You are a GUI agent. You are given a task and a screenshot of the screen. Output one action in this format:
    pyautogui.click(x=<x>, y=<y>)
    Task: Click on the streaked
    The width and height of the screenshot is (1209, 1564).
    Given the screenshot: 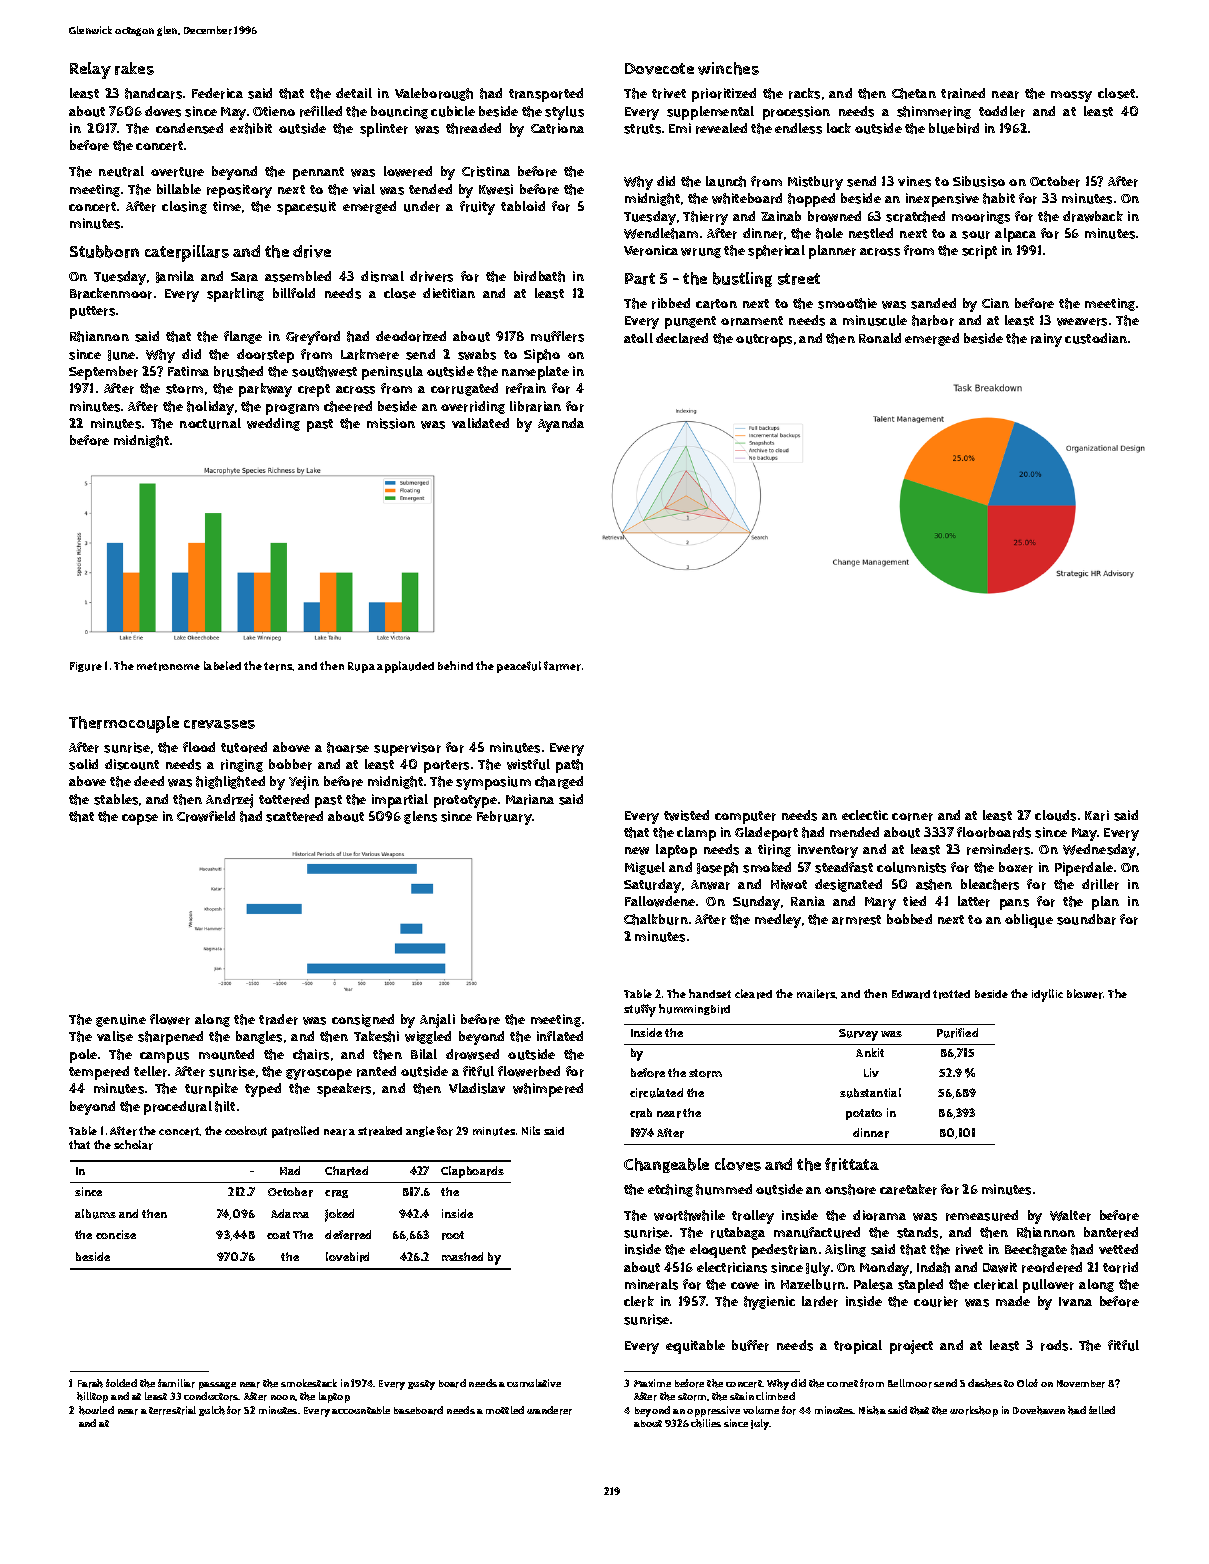 What is the action you would take?
    pyautogui.click(x=380, y=1131)
